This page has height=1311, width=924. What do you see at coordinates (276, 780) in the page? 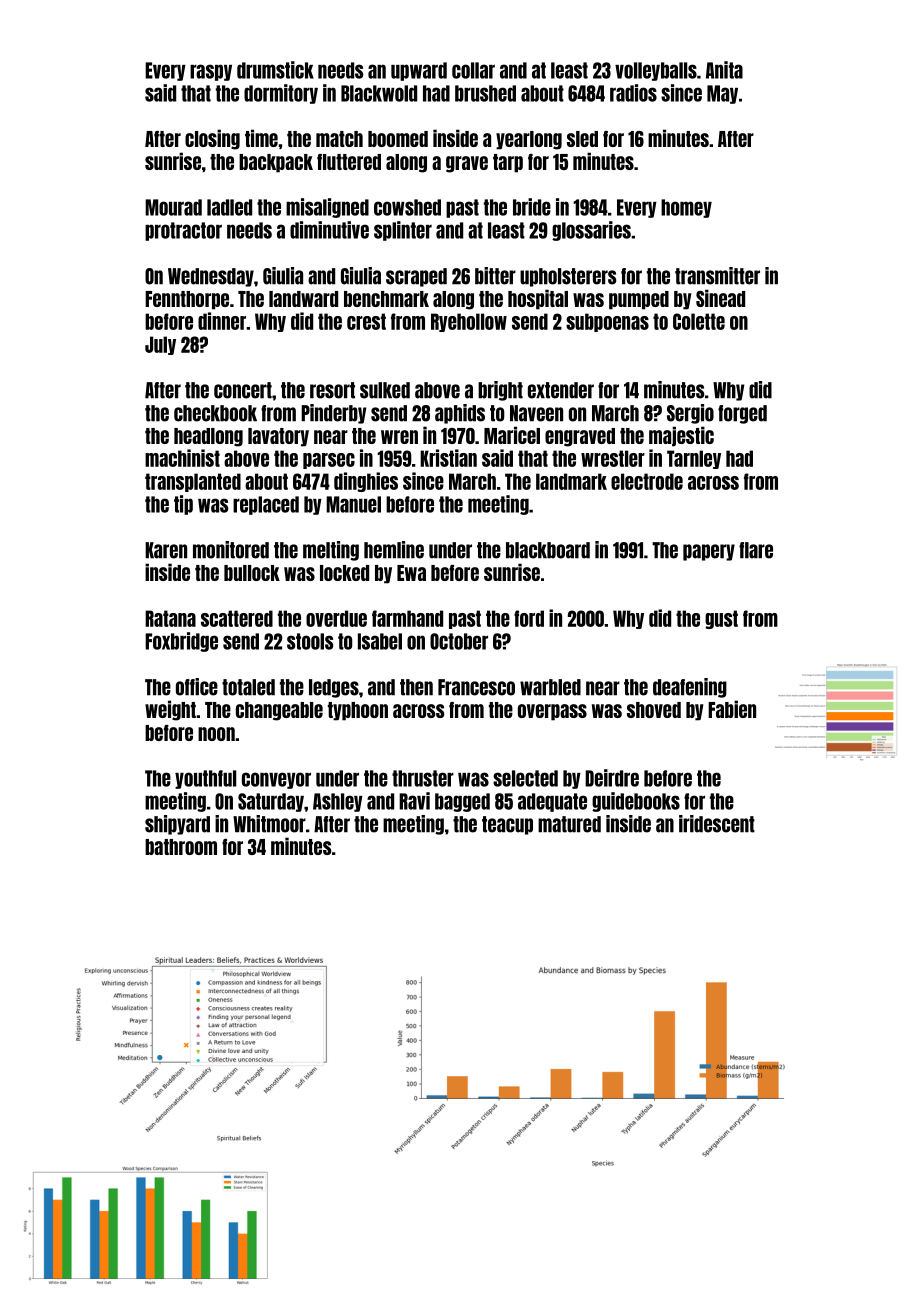
I see `conveyor` at bounding box center [276, 780].
